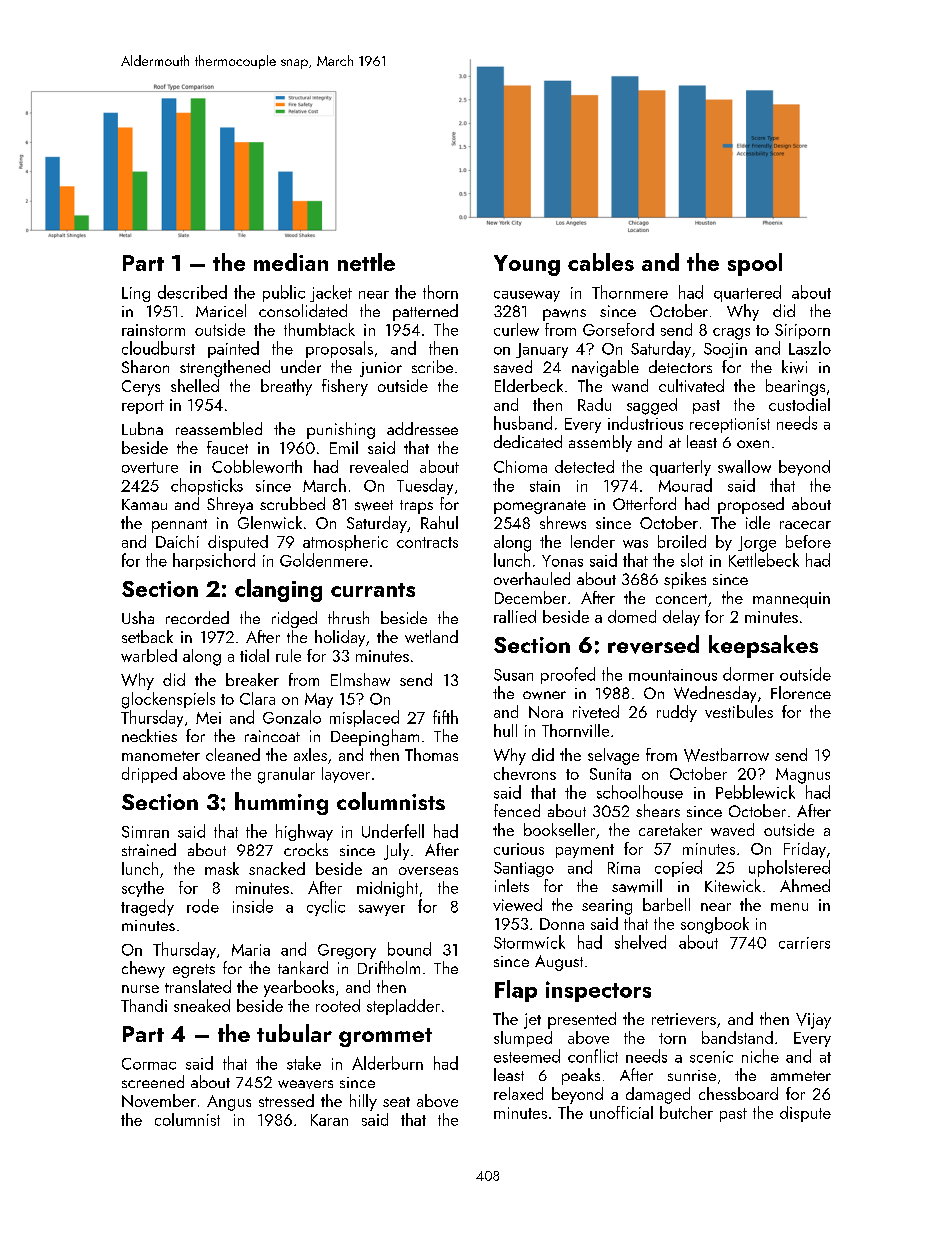 This image has height=1233, width=952. I want to click on scythe, so click(143, 889).
